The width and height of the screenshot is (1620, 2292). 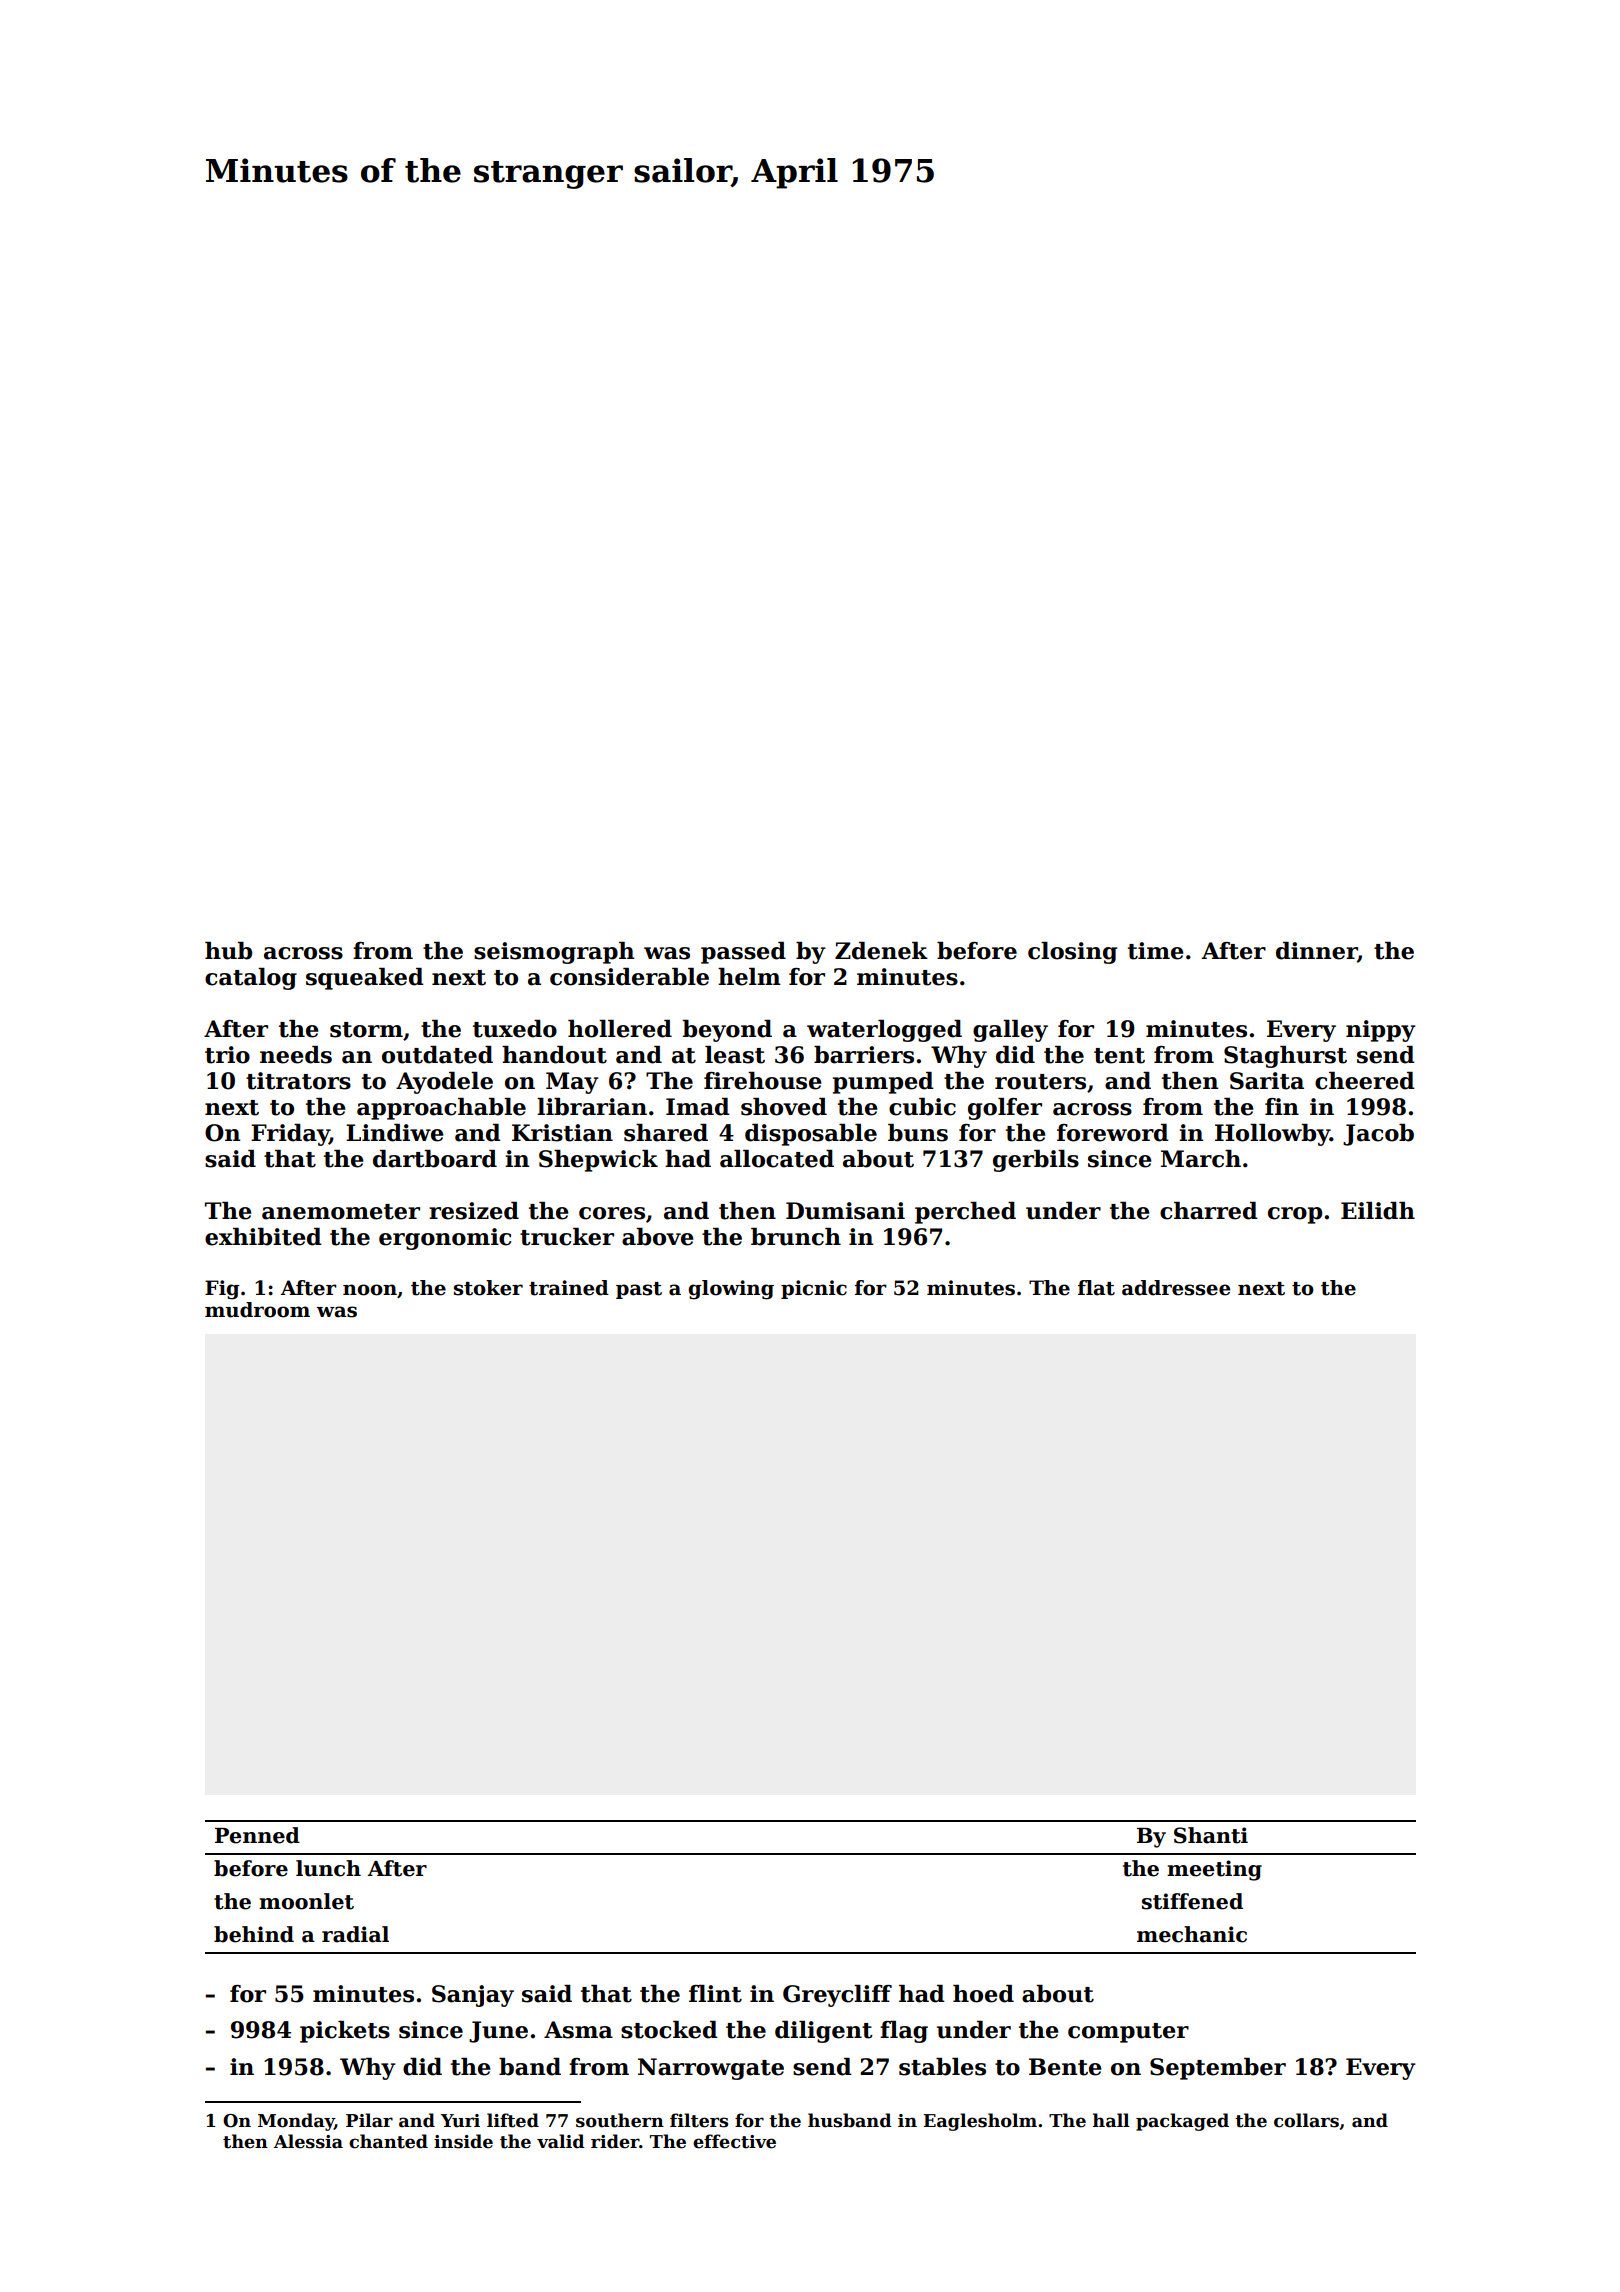 I want to click on seismograph, so click(x=554, y=953).
